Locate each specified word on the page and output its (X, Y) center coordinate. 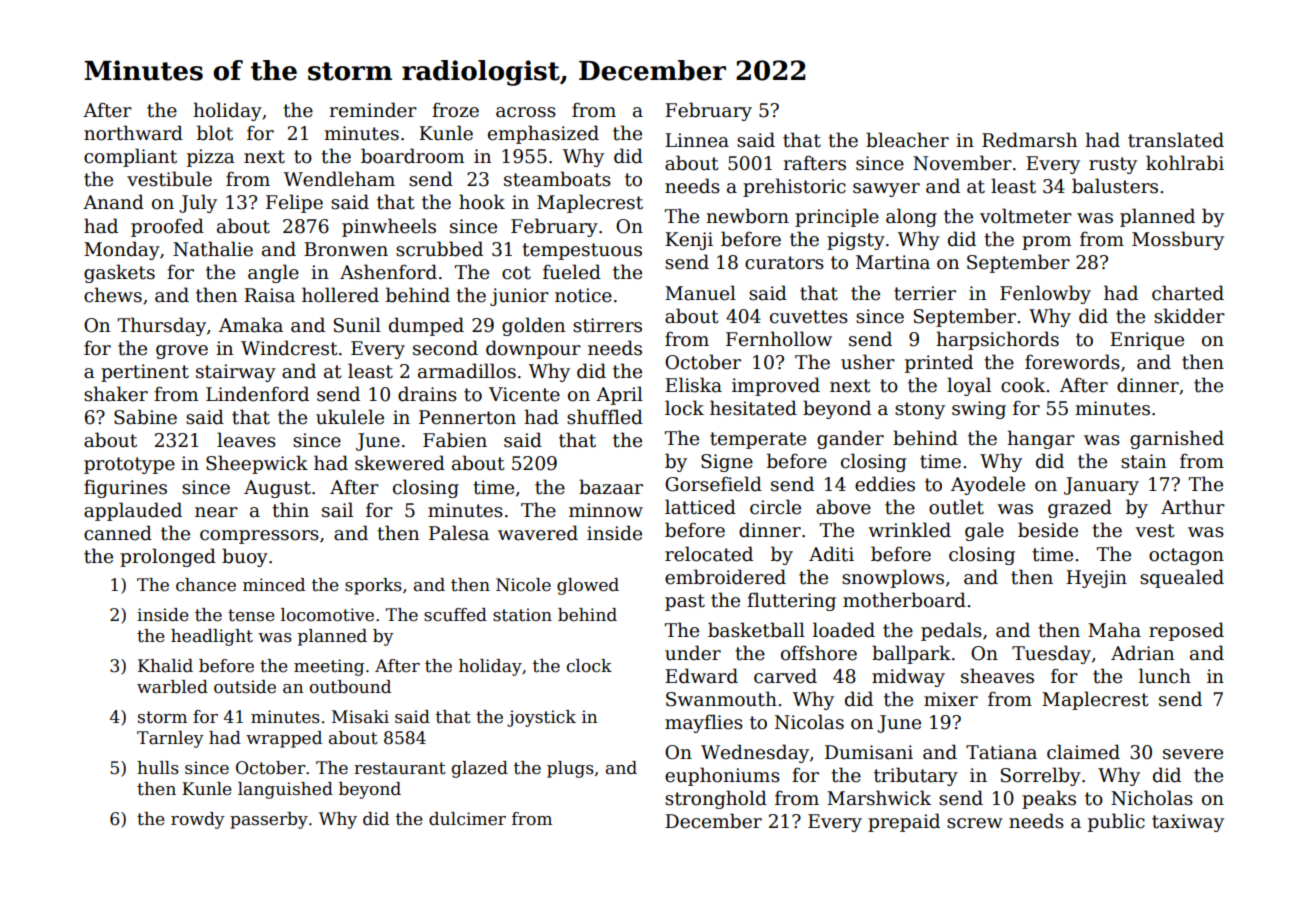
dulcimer (467, 819)
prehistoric (794, 187)
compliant (130, 157)
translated (1176, 140)
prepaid (904, 822)
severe (1193, 754)
